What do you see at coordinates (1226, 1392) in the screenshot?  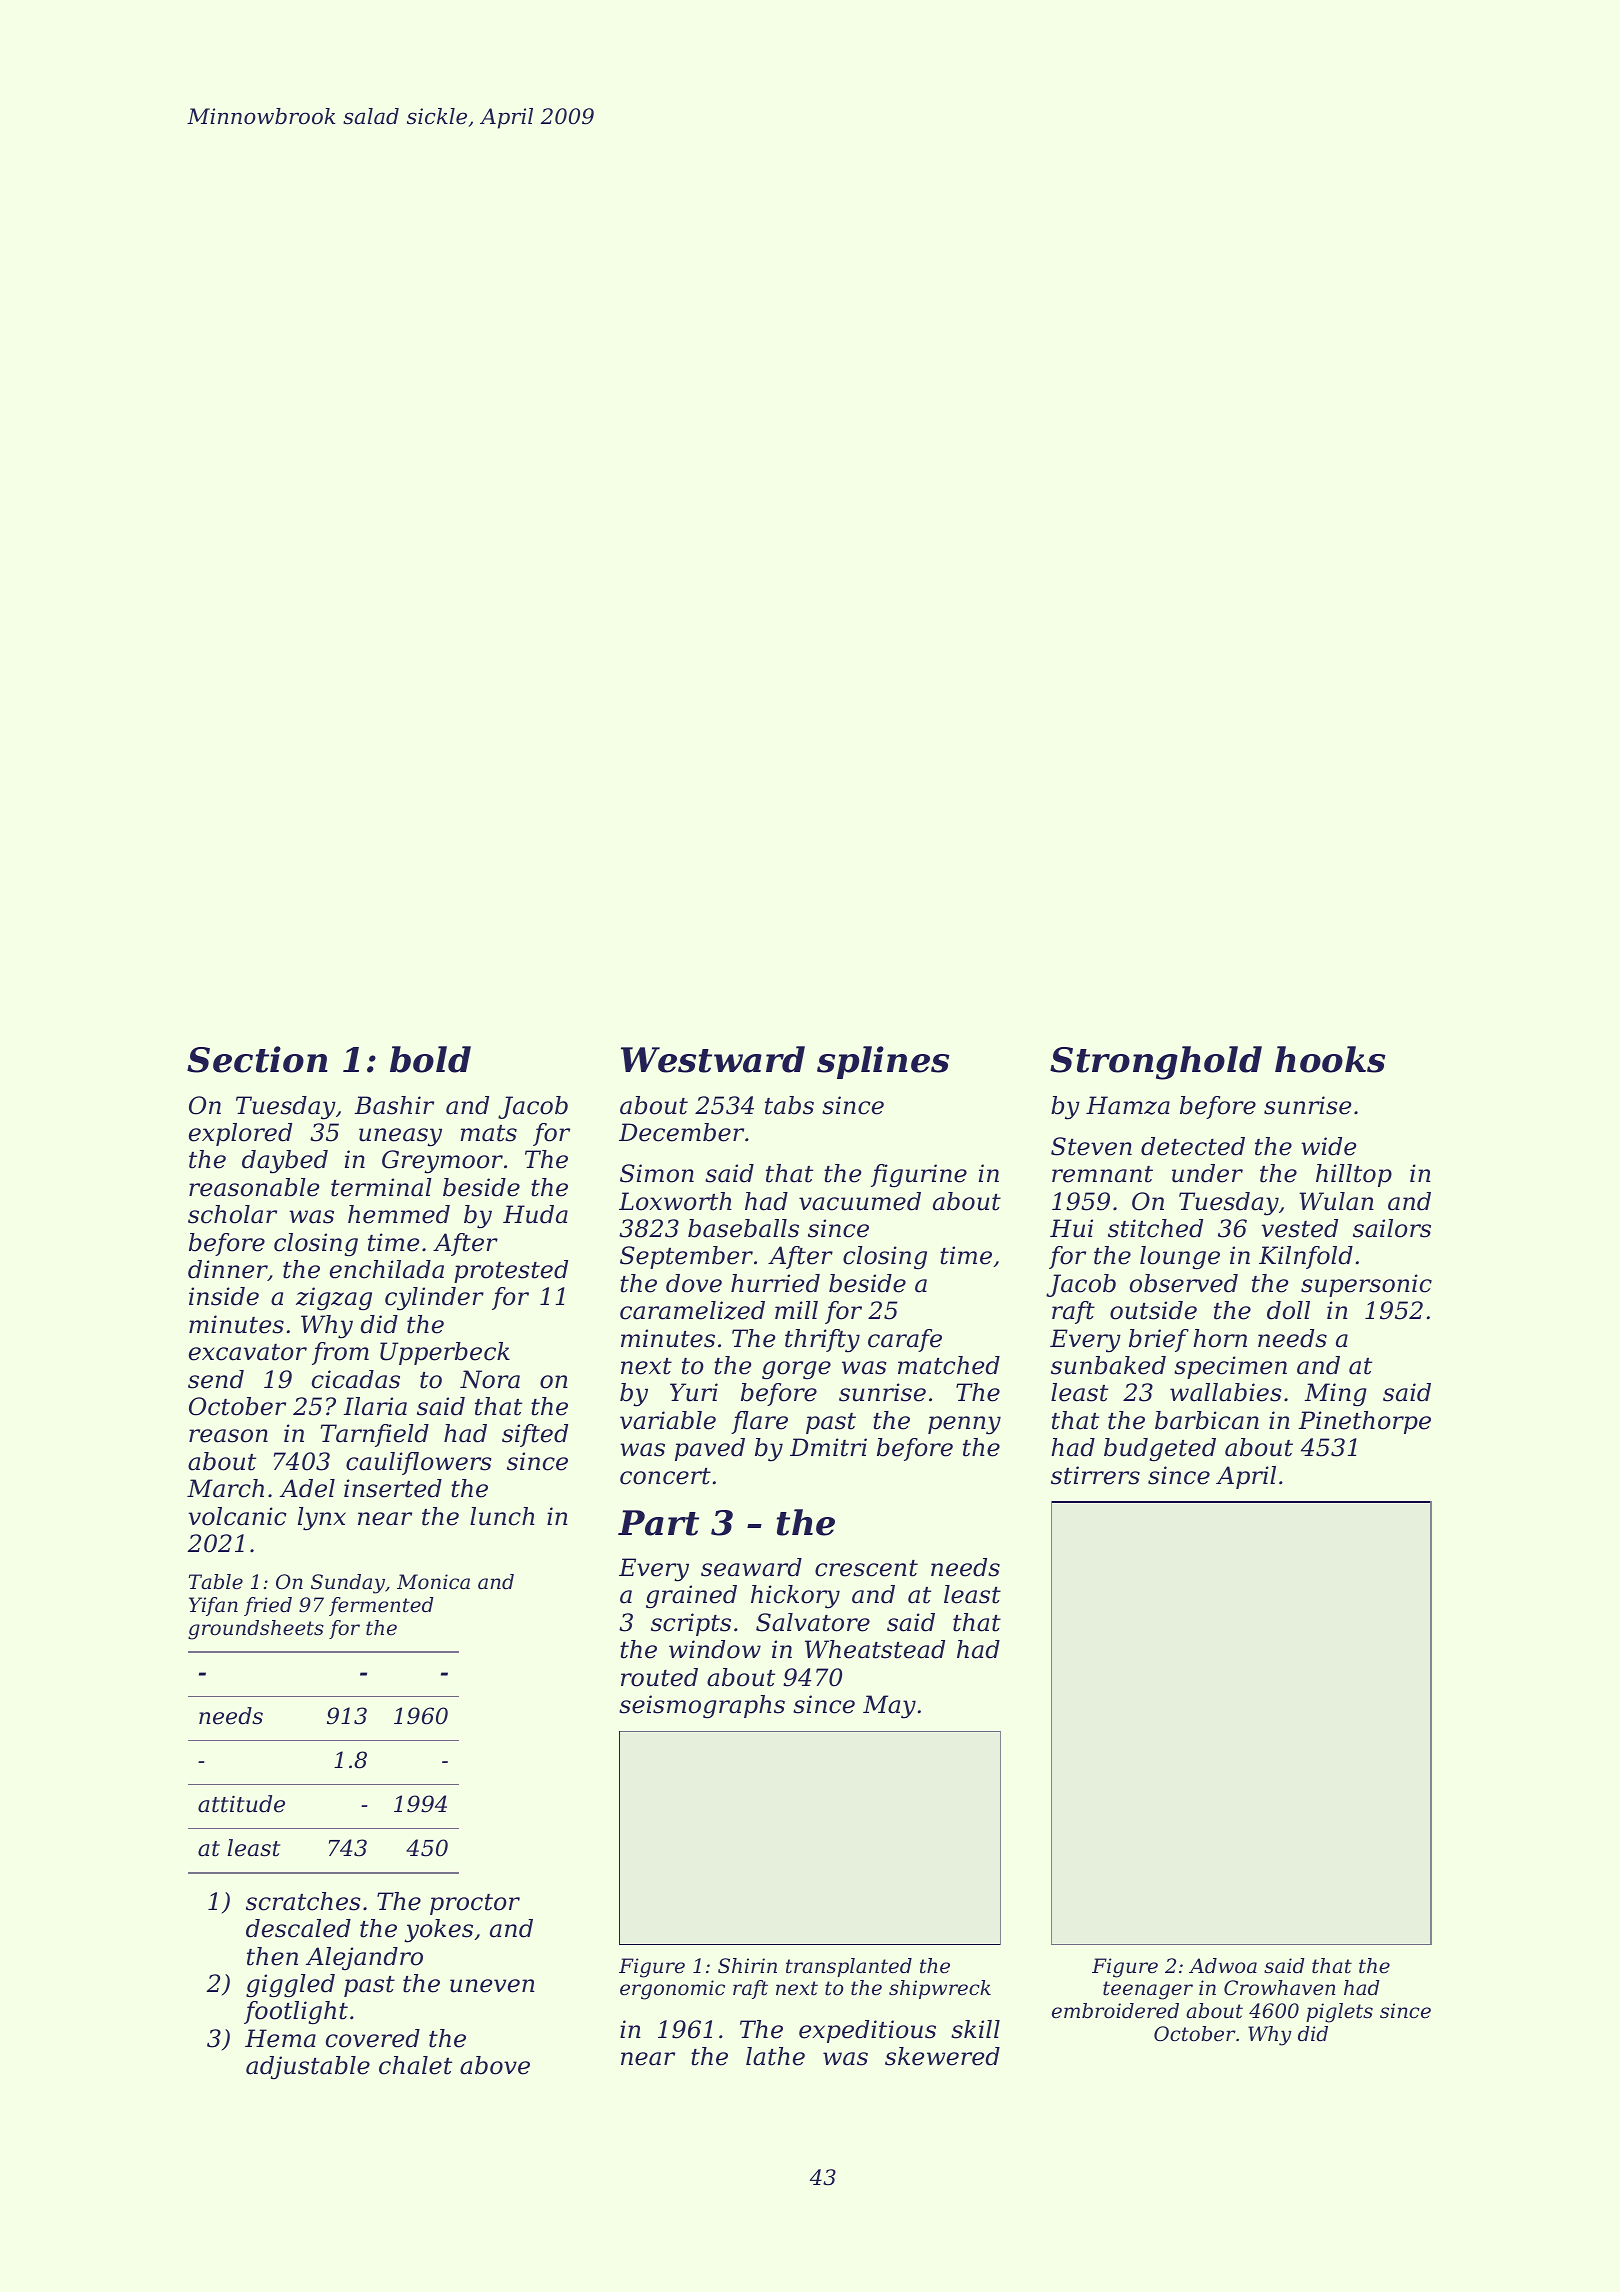 I see `wallabies` at bounding box center [1226, 1392].
